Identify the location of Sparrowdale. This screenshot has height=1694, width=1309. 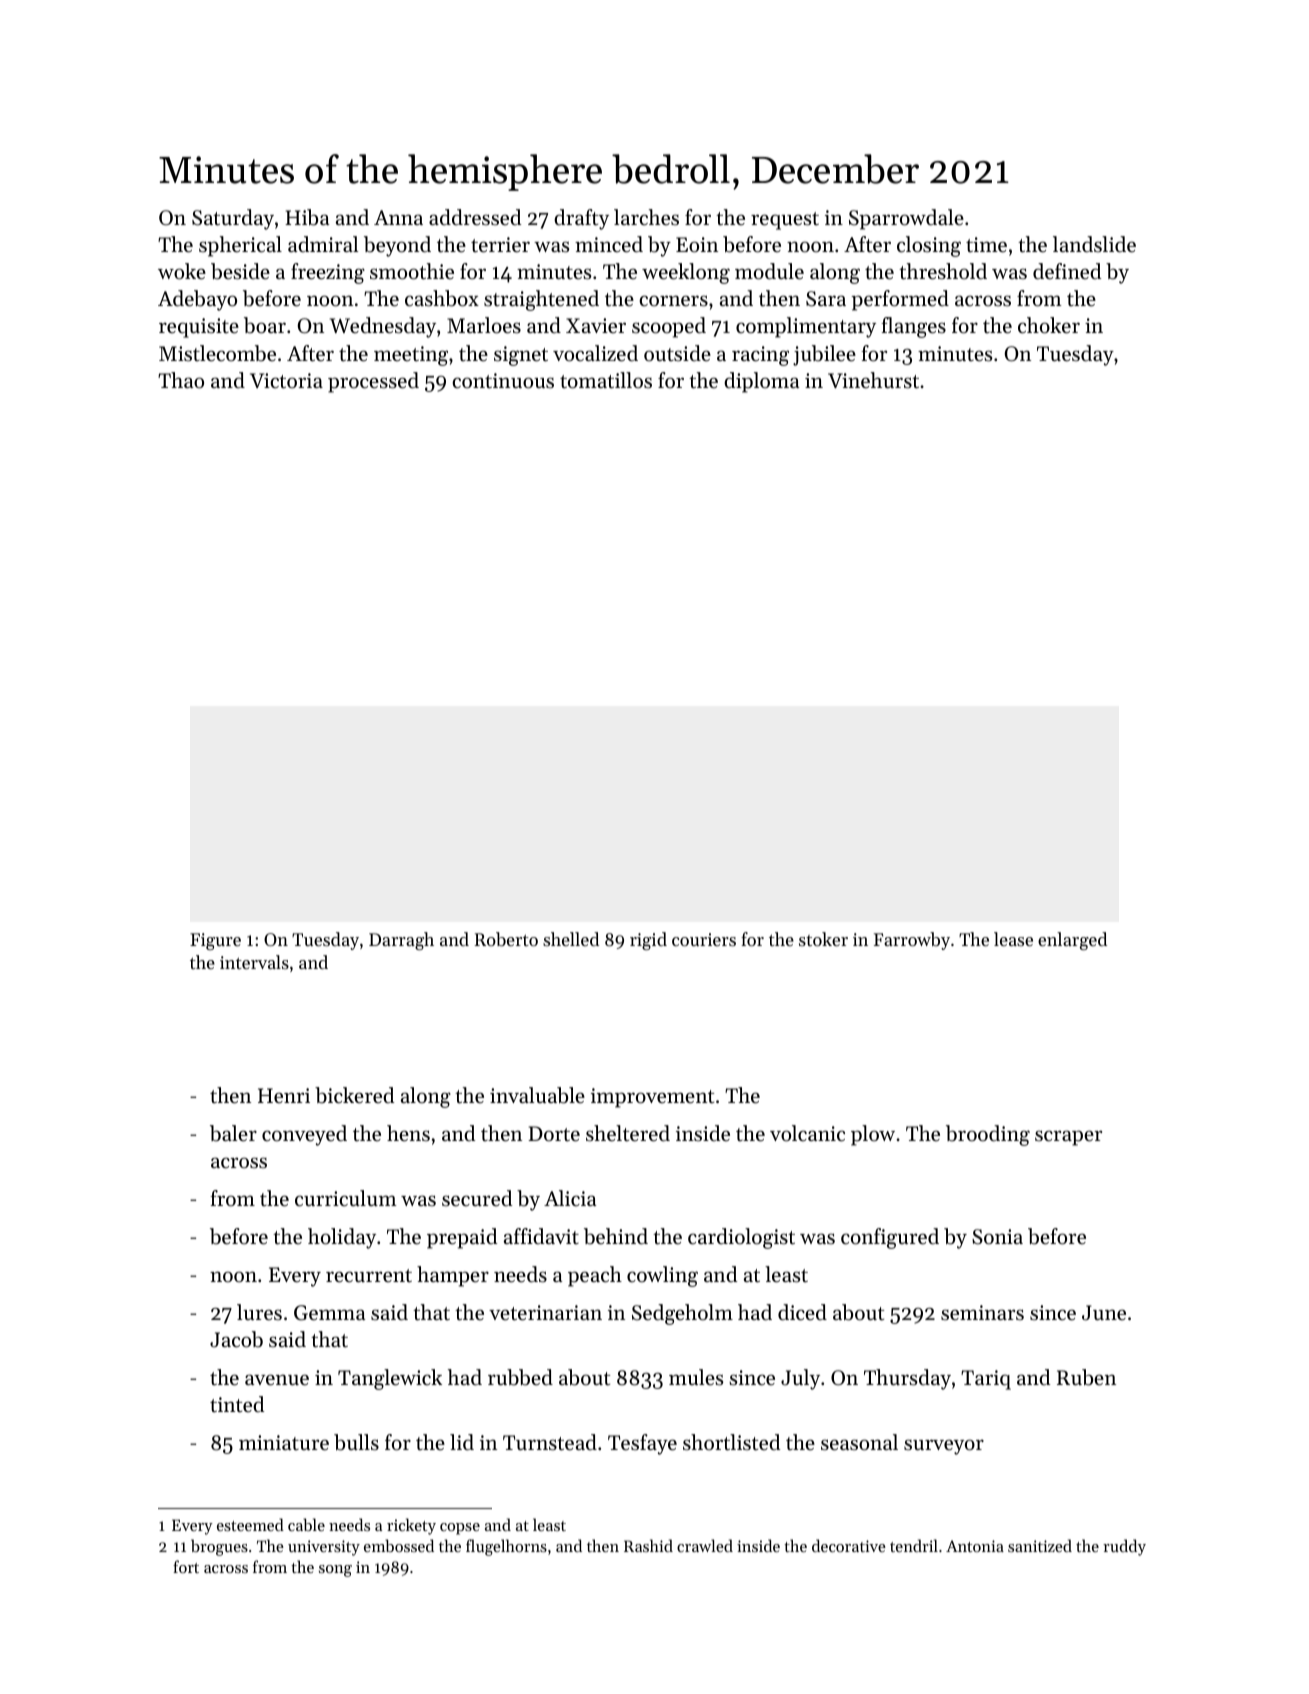
(906, 219).
